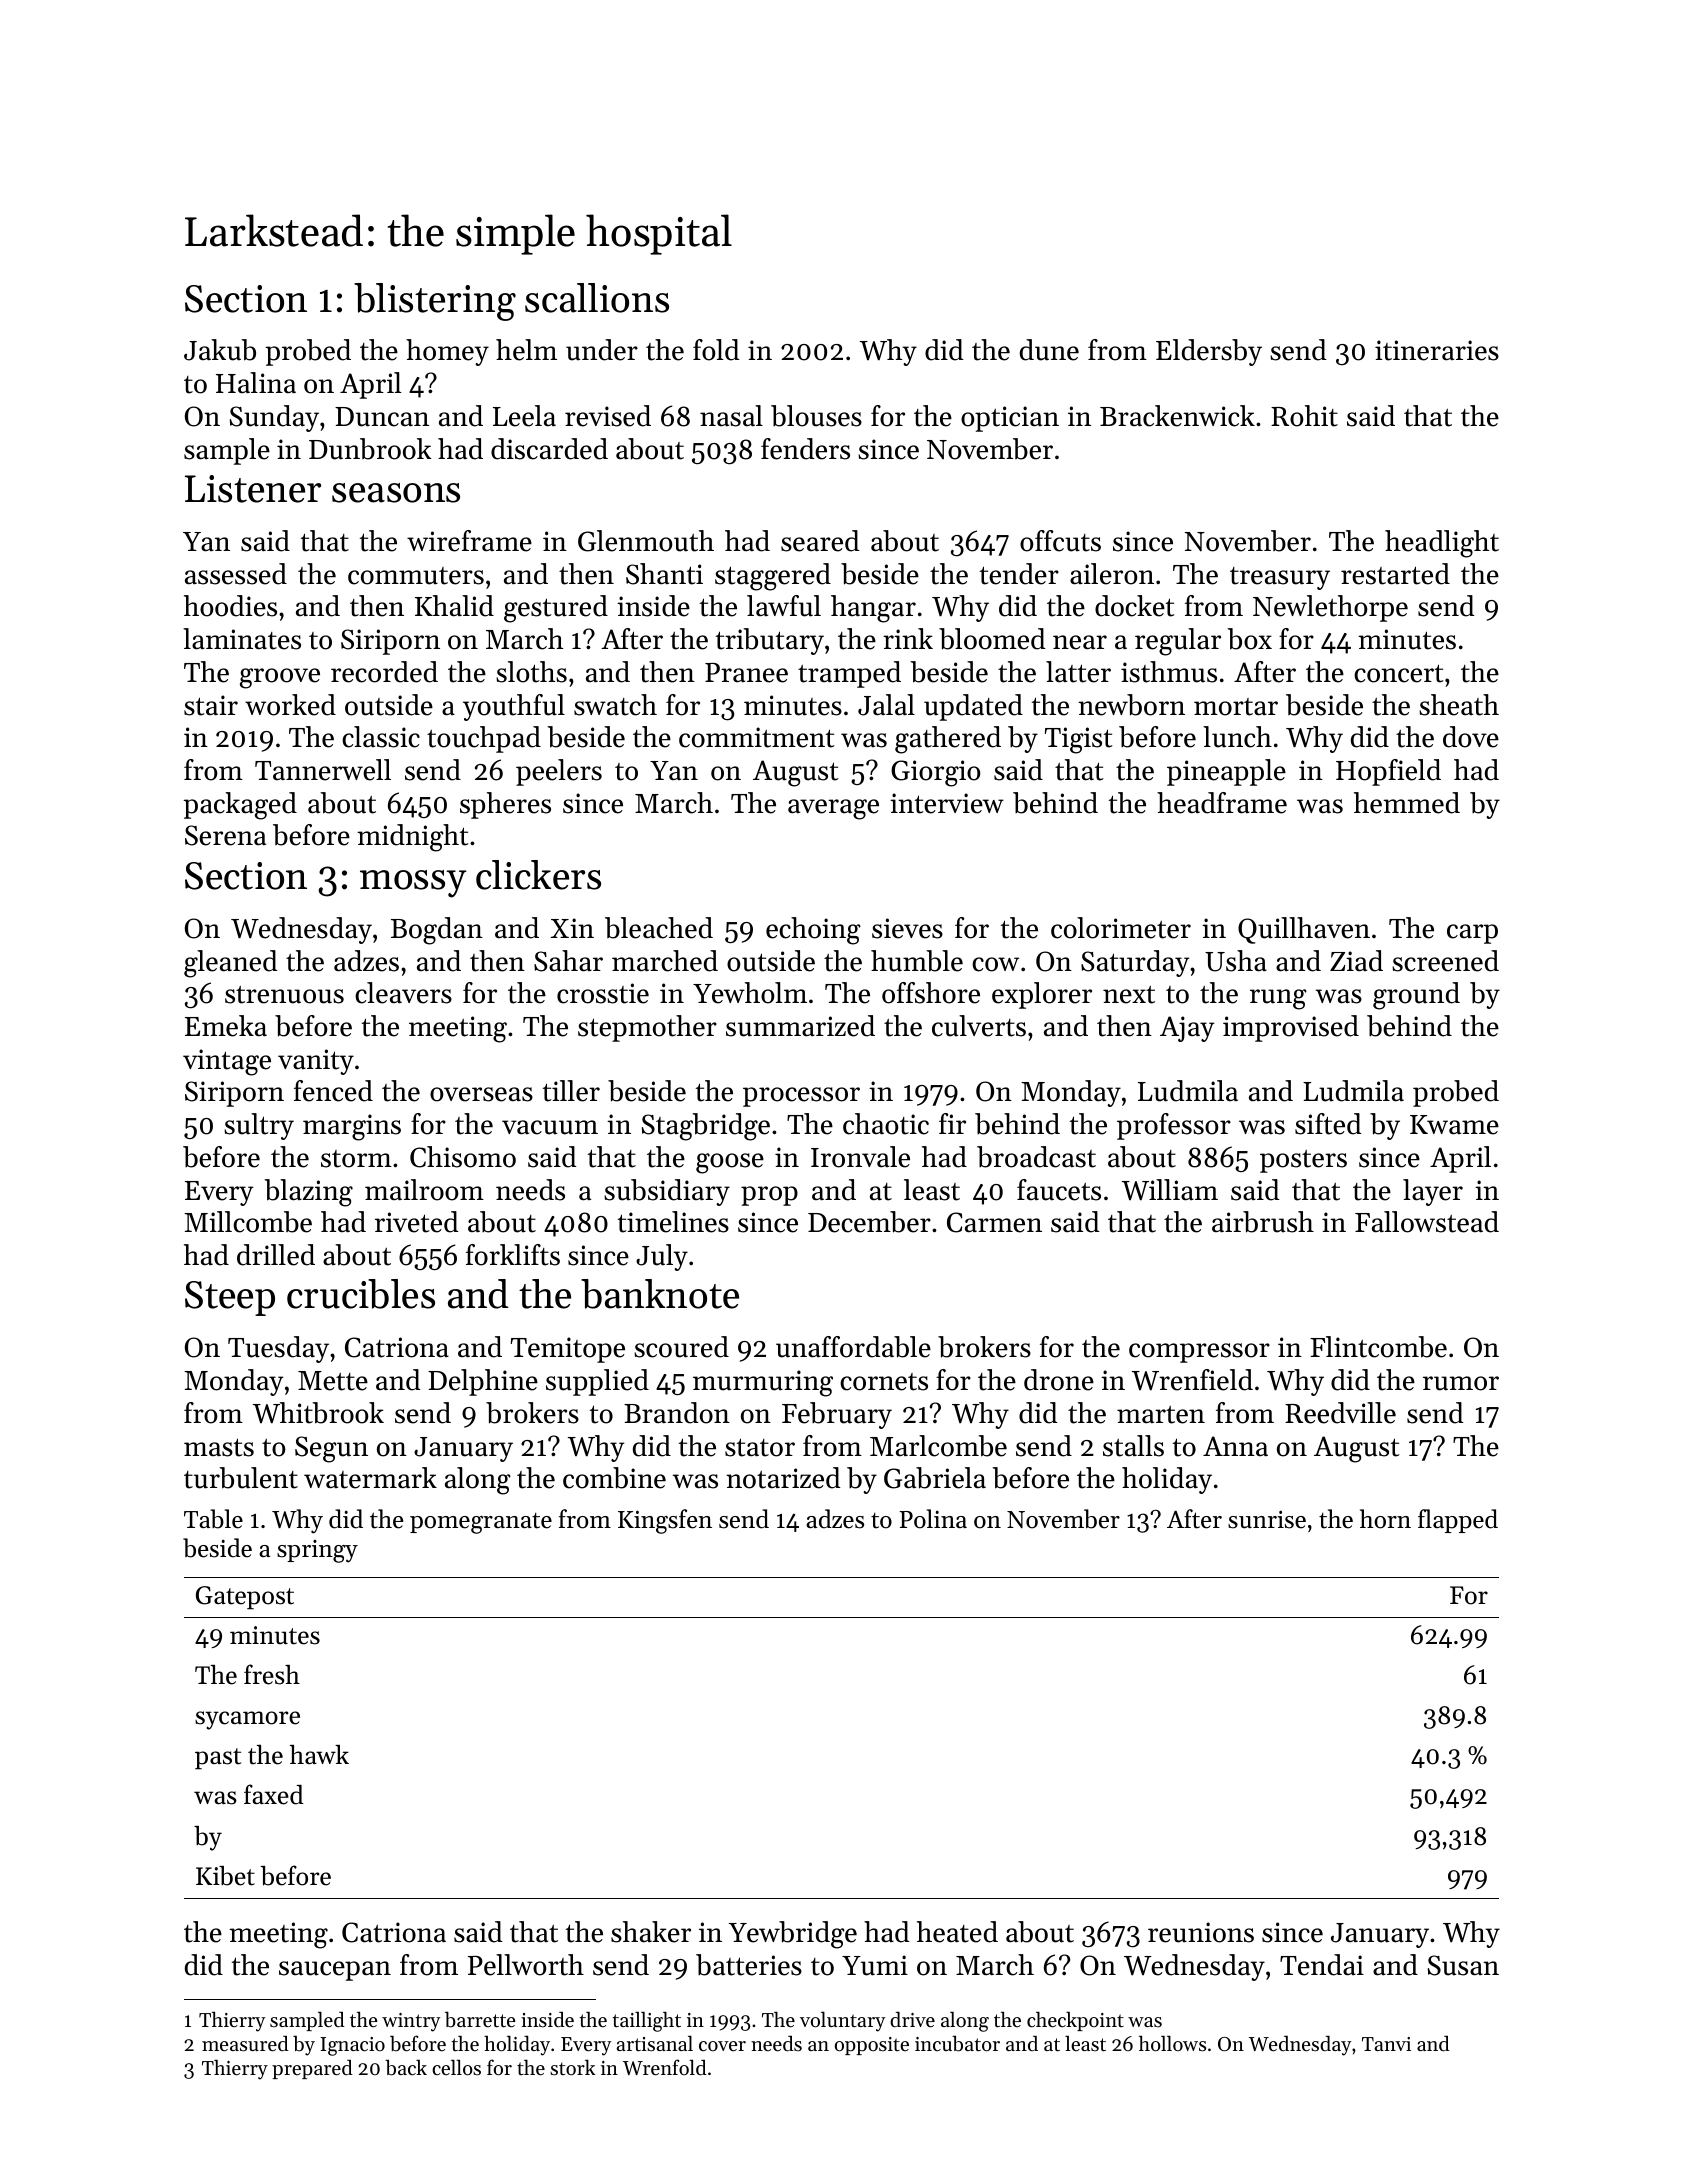  What do you see at coordinates (1407, 803) in the document?
I see `hemmed` at bounding box center [1407, 803].
